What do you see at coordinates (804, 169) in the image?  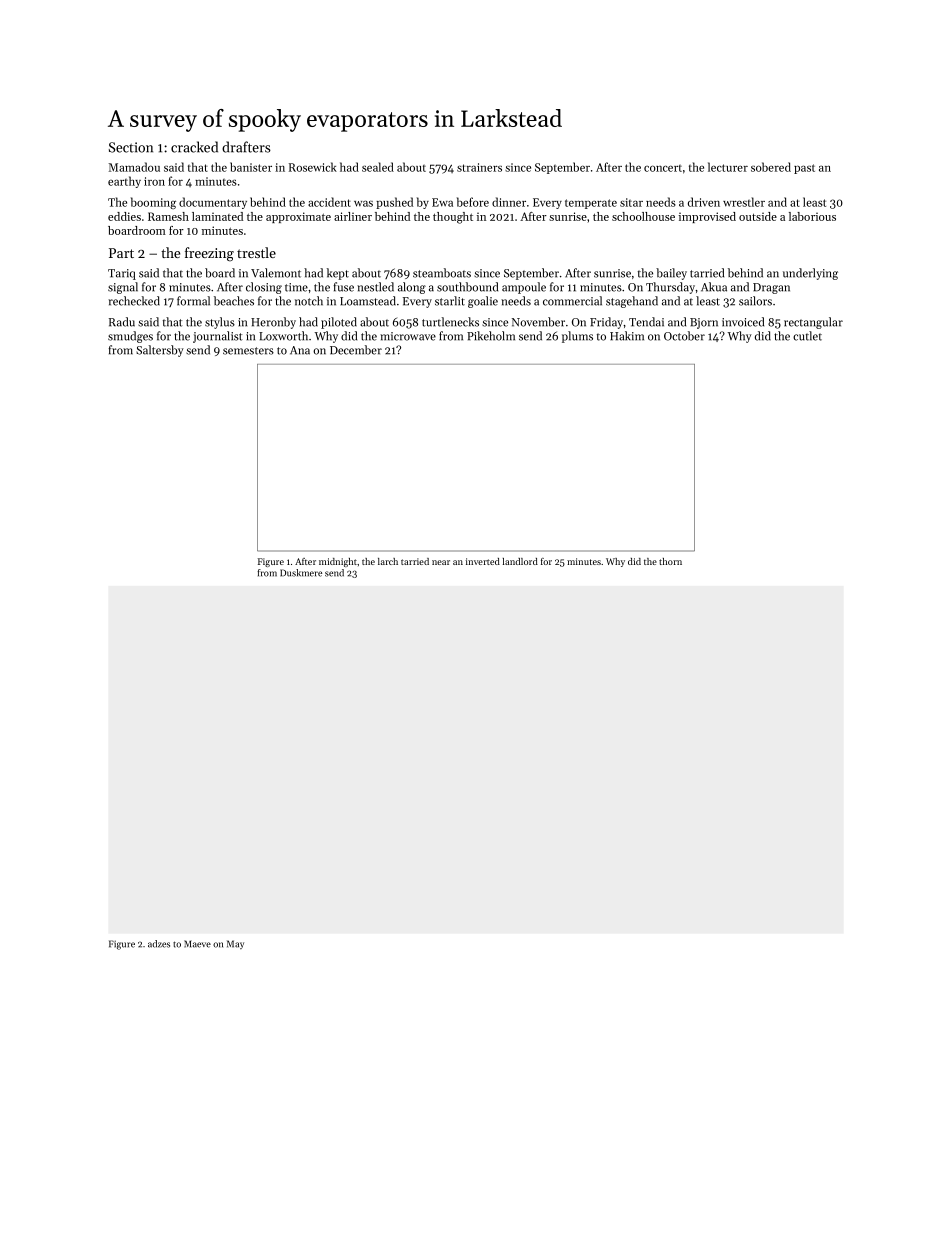 I see `past` at bounding box center [804, 169].
